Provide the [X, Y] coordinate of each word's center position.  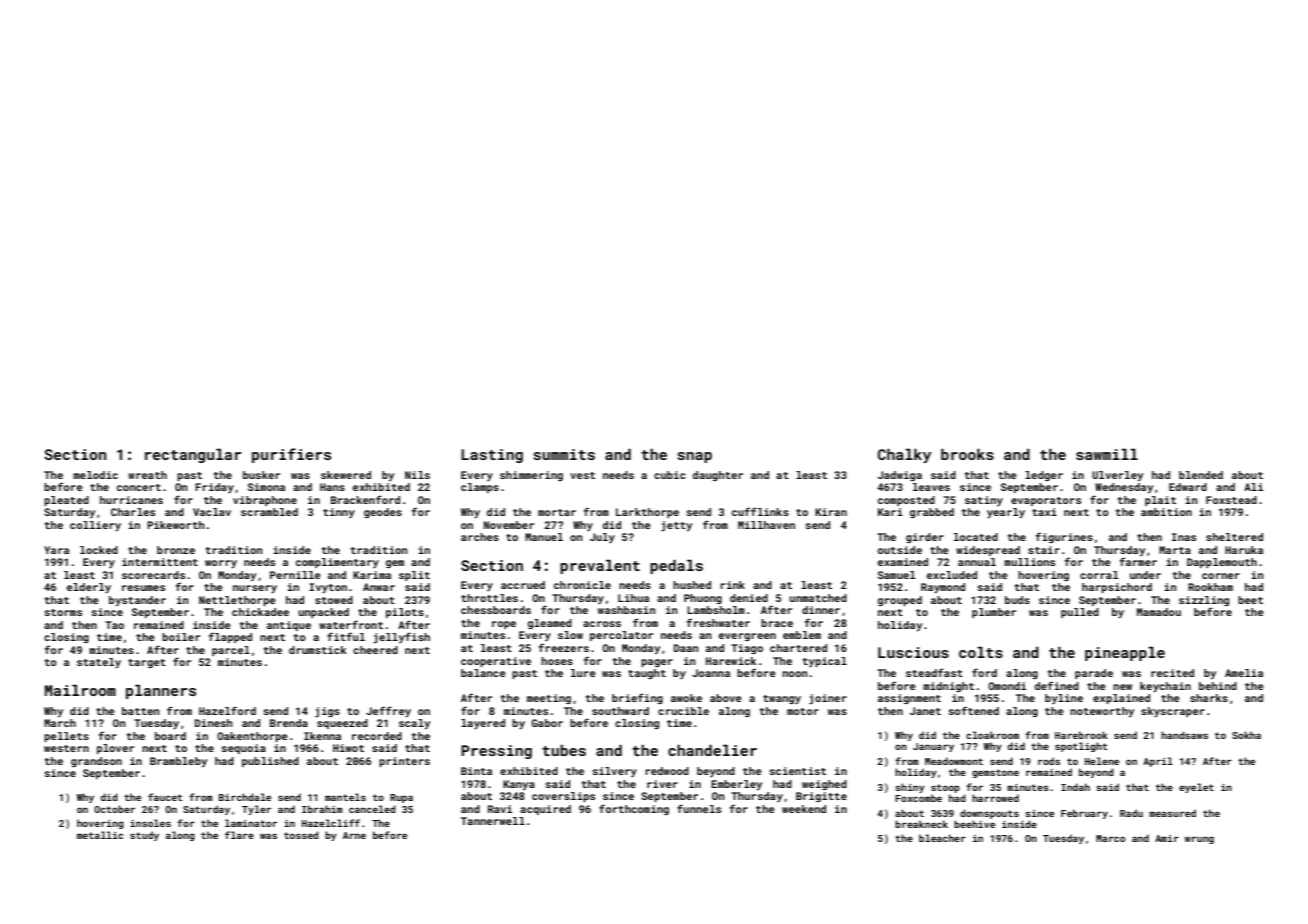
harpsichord [1117, 588]
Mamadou [1159, 612]
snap [694, 457]
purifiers [291, 455]
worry [221, 564]
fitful [346, 636]
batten [140, 711]
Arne [354, 835]
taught [647, 674]
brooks [967, 454]
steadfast [934, 673]
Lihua [633, 598]
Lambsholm [716, 610]
